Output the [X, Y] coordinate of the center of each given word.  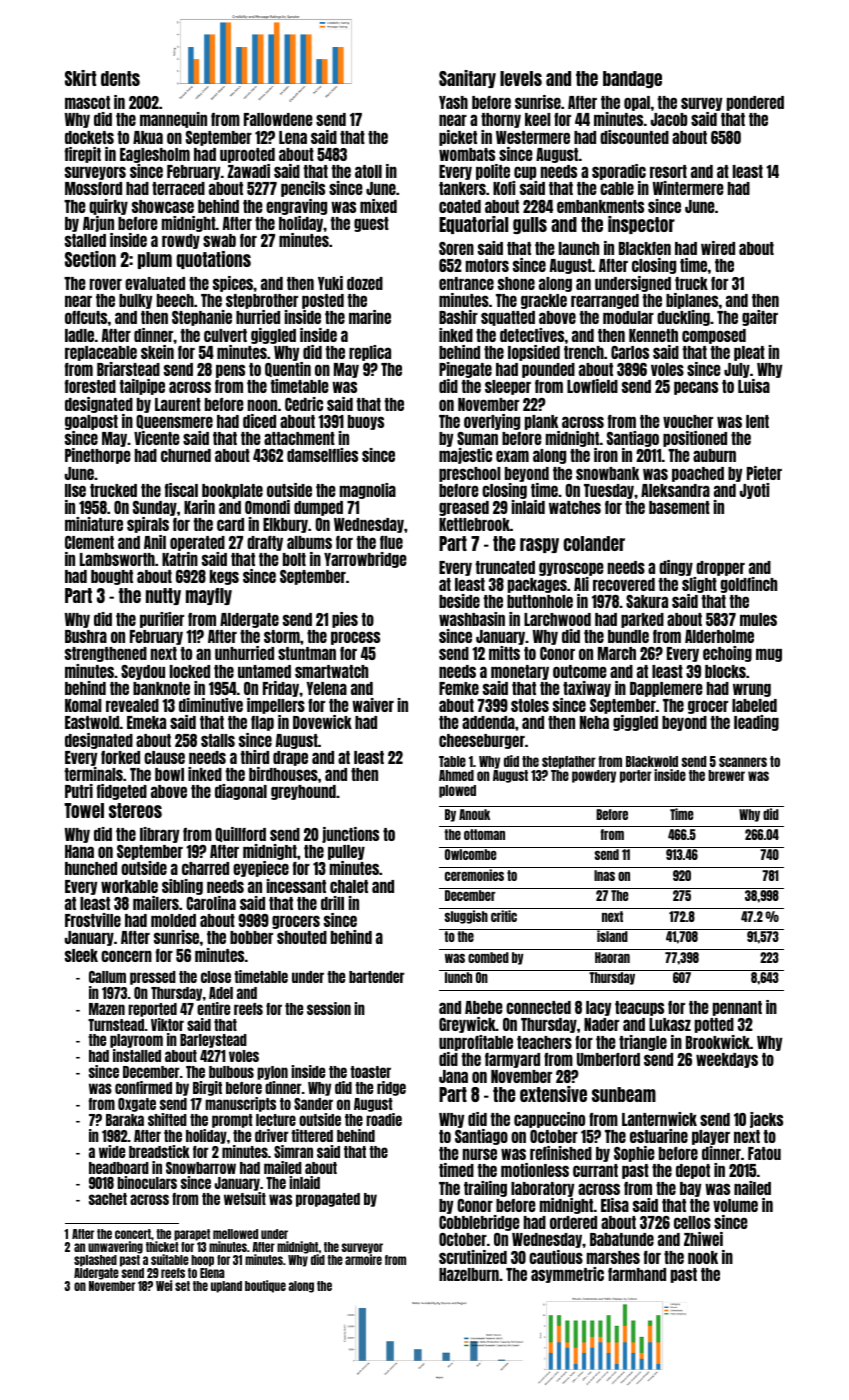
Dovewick [322, 722]
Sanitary [467, 79]
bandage [632, 79]
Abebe [484, 1007]
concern [126, 956]
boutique [265, 1286]
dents [120, 78]
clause [164, 757]
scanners [743, 762]
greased [464, 508]
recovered [624, 584]
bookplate [232, 491]
